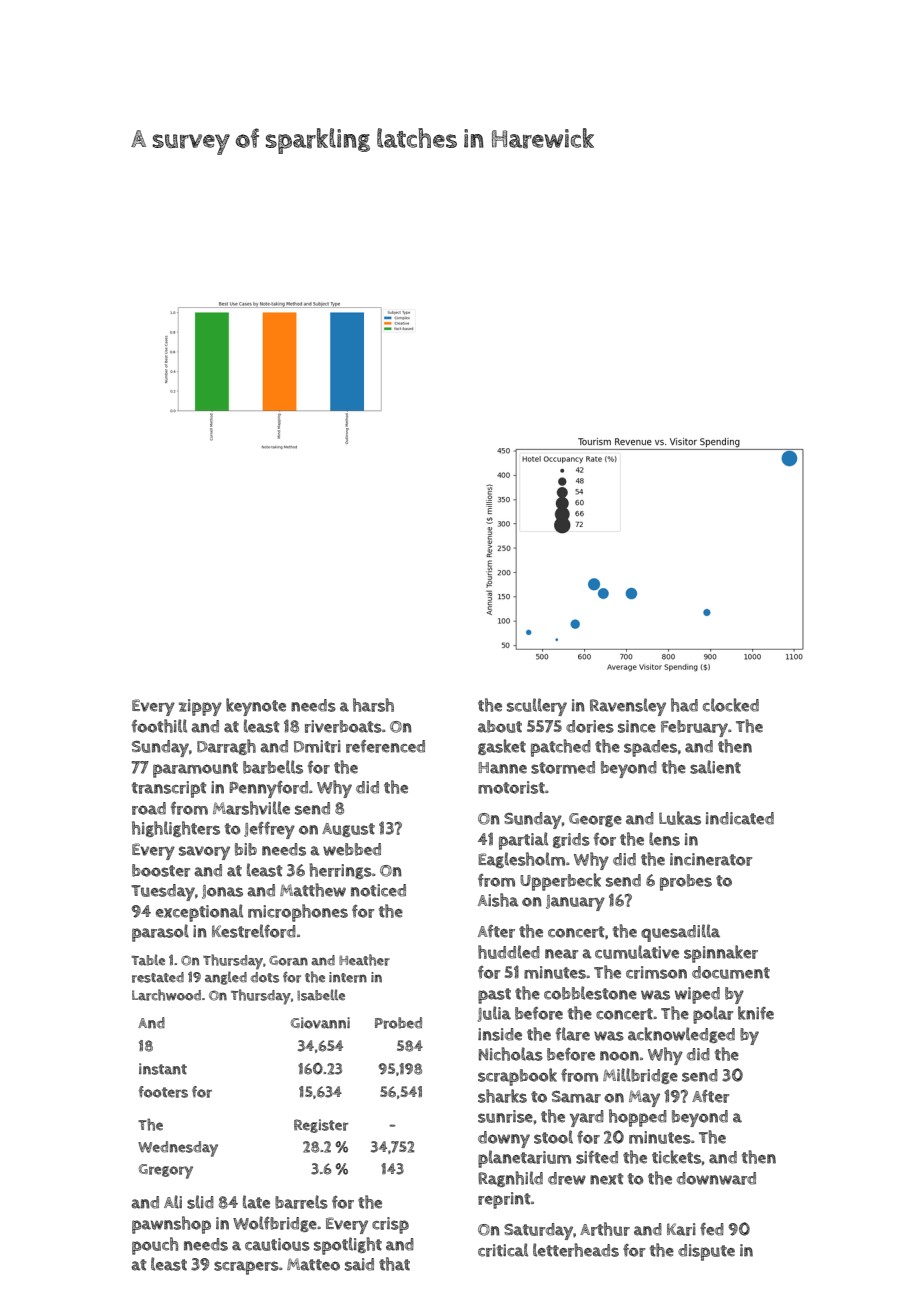  What do you see at coordinates (500, 726) in the screenshot?
I see `about` at bounding box center [500, 726].
